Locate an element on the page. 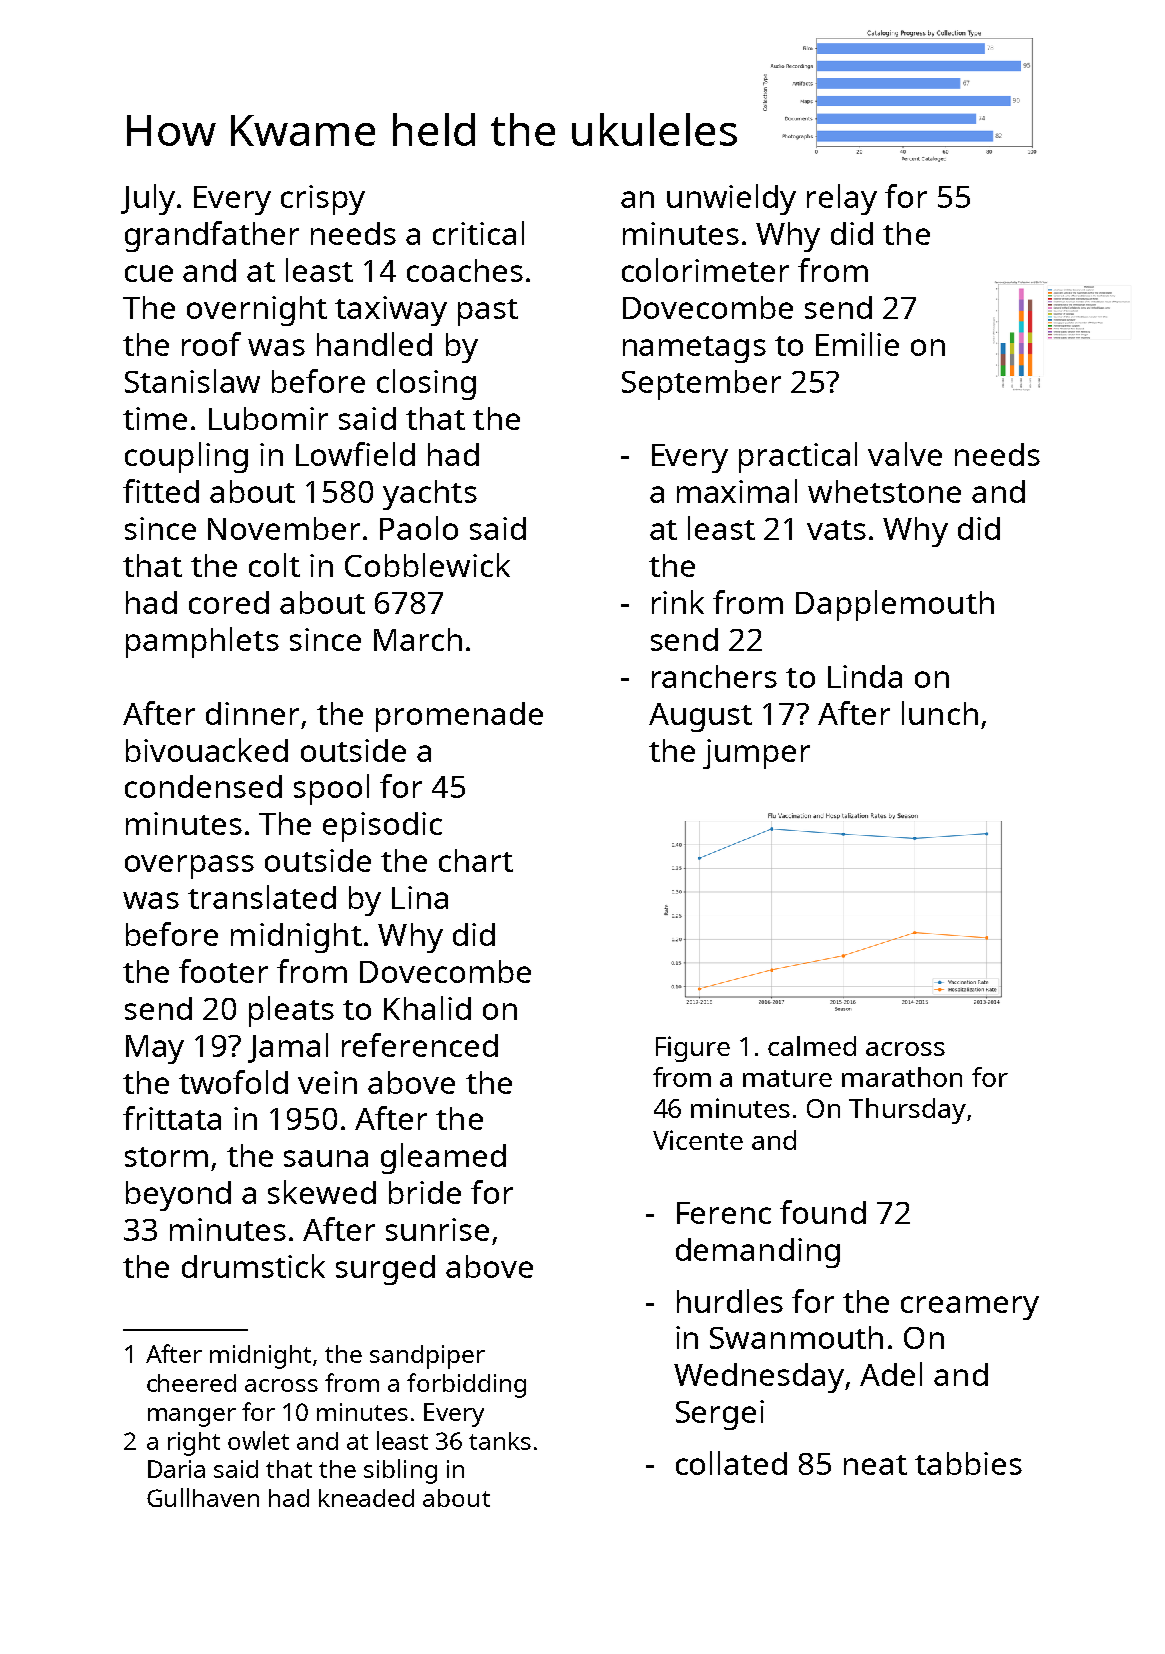 Image resolution: width=1165 pixels, height=1654 pixels. tabbies is located at coordinates (968, 1463).
